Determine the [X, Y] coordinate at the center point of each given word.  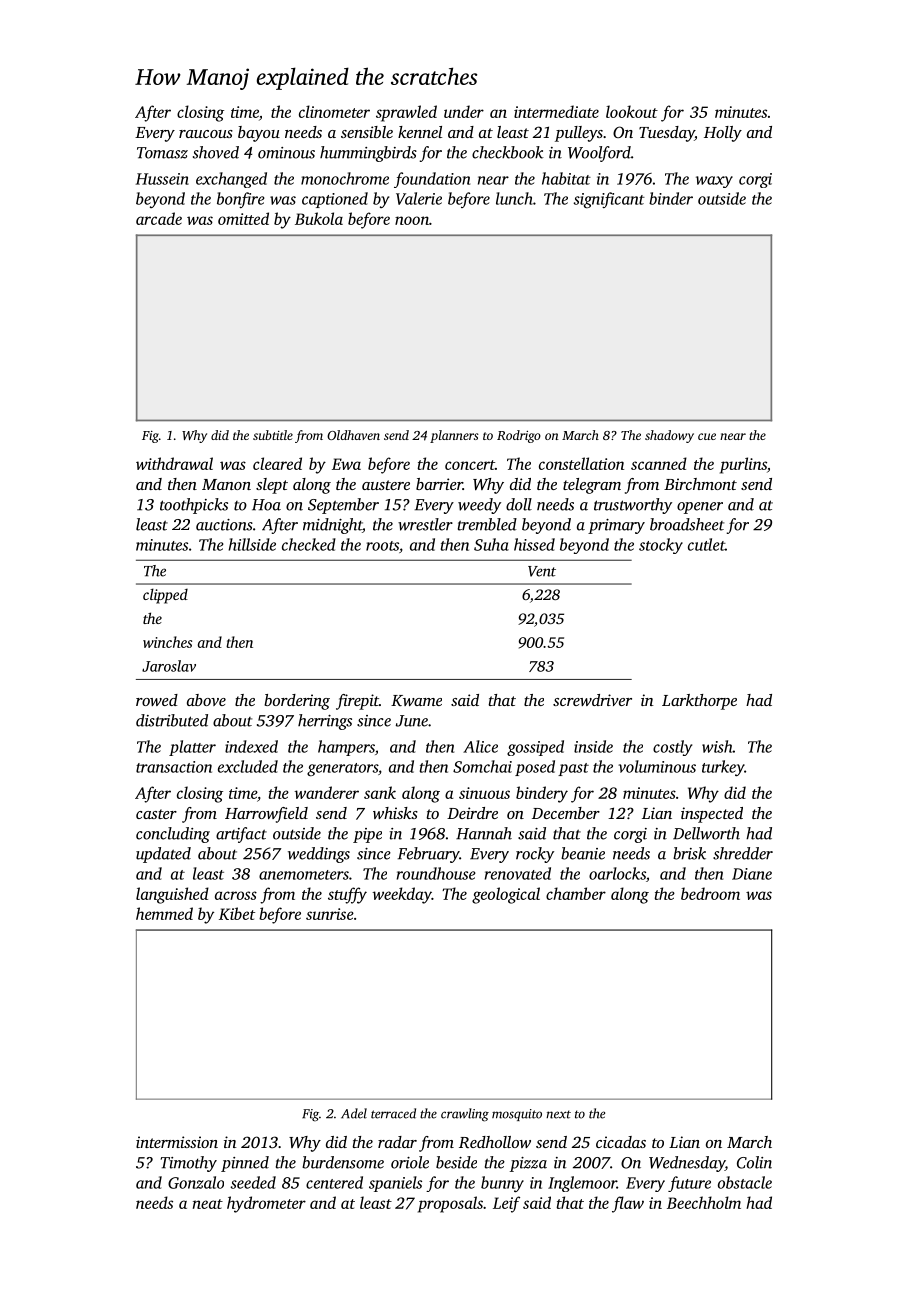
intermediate [556, 111]
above [206, 700]
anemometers [304, 875]
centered [334, 1182]
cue [707, 436]
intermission [177, 1142]
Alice [480, 746]
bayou [259, 134]
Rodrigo [519, 436]
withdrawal [174, 463]
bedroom [710, 893]
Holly [723, 134]
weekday [402, 895]
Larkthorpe [699, 702]
